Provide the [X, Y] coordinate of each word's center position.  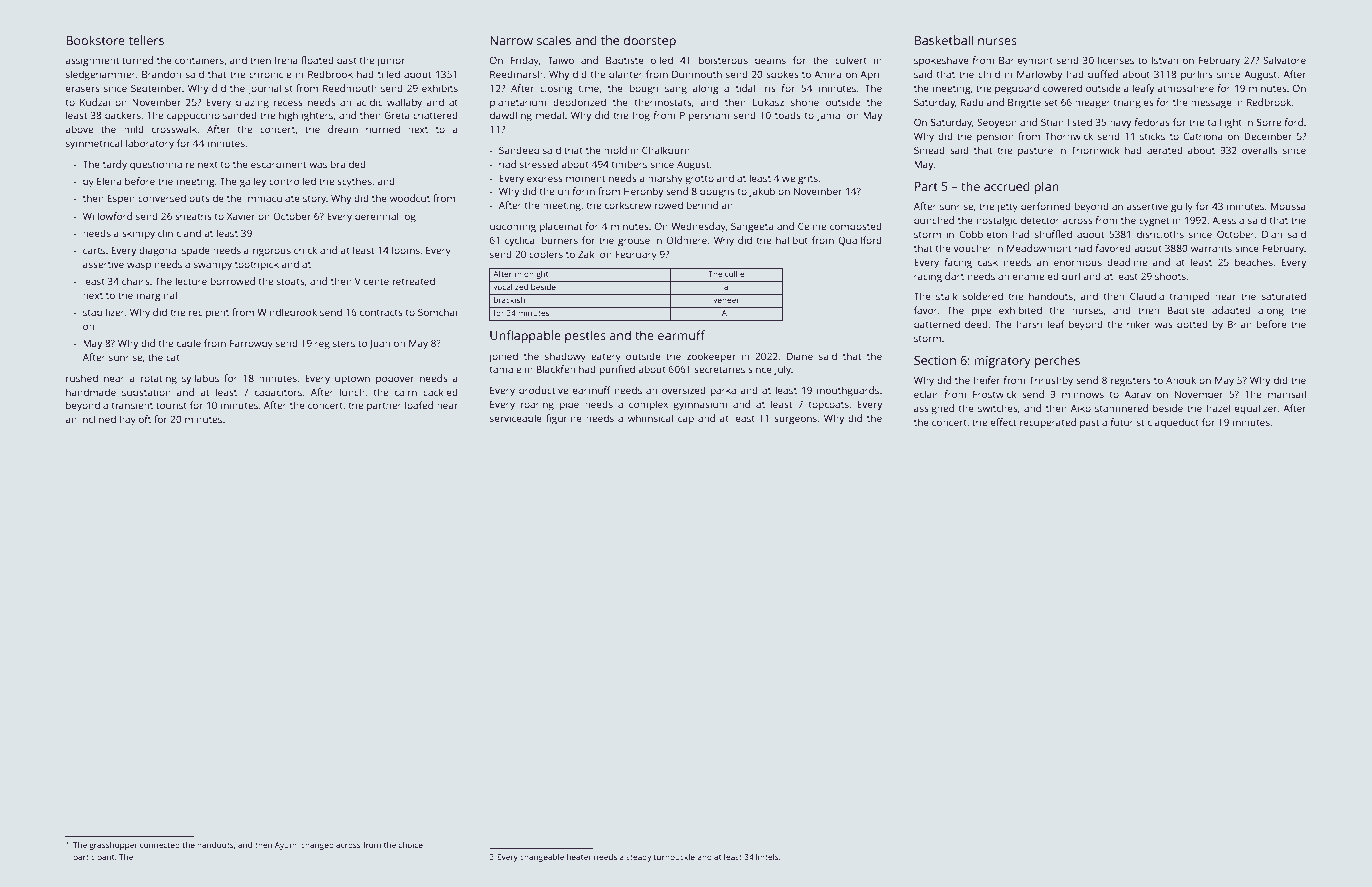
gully [1182, 207]
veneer [726, 300]
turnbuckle [674, 857]
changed [317, 846]
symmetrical [94, 144]
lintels [767, 857]
